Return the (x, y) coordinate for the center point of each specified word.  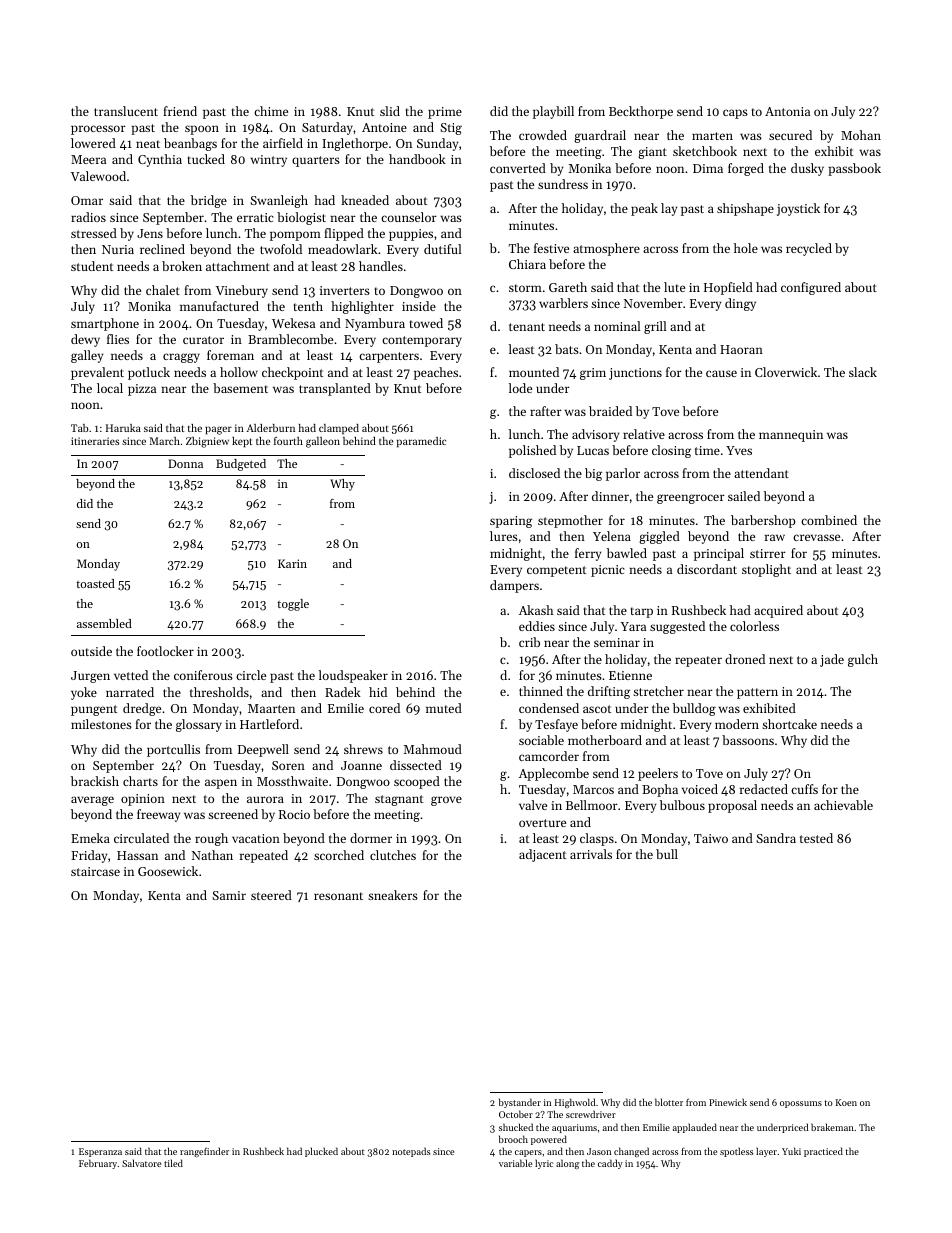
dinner (610, 496)
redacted (764, 789)
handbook (417, 159)
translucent (126, 111)
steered (271, 895)
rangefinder (204, 1152)
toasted (95, 583)
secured (790, 135)
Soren (288, 765)
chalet (163, 290)
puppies (411, 235)
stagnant (399, 800)
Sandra (776, 838)
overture (542, 823)
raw (775, 537)
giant (652, 153)
